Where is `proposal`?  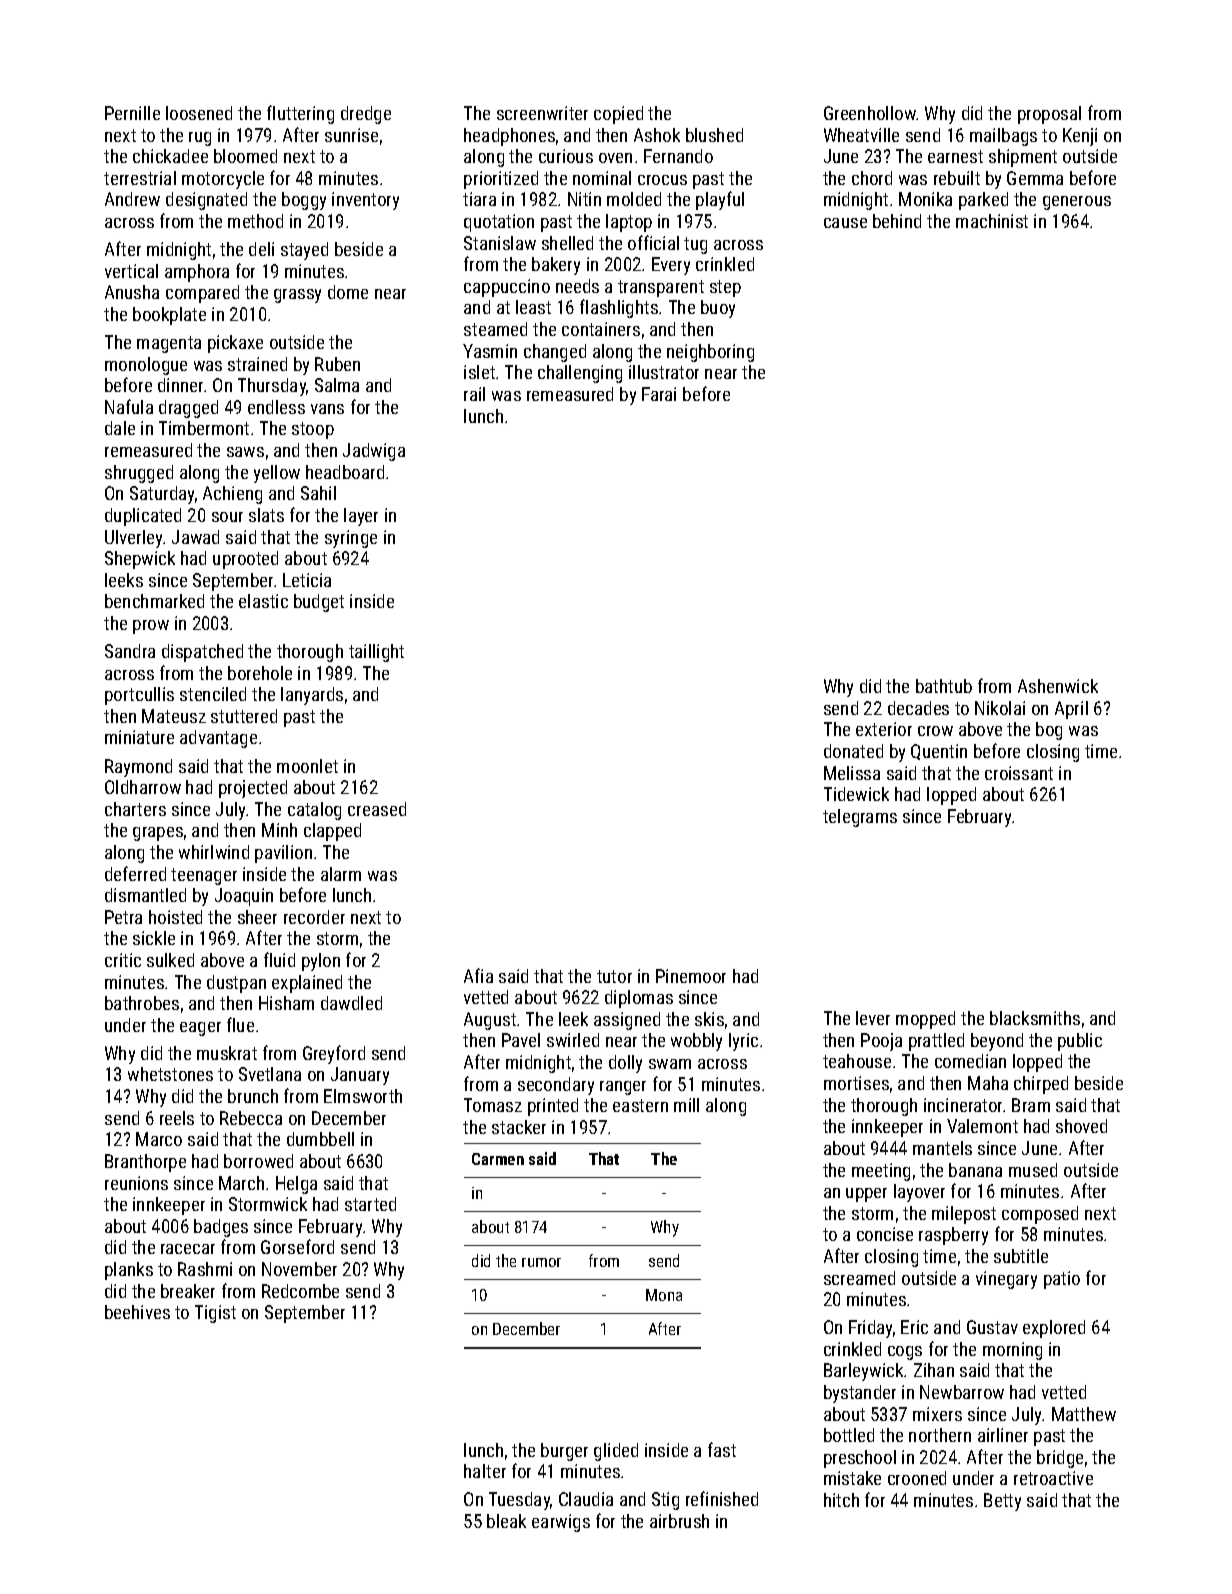
proposal is located at coordinates (1049, 115).
